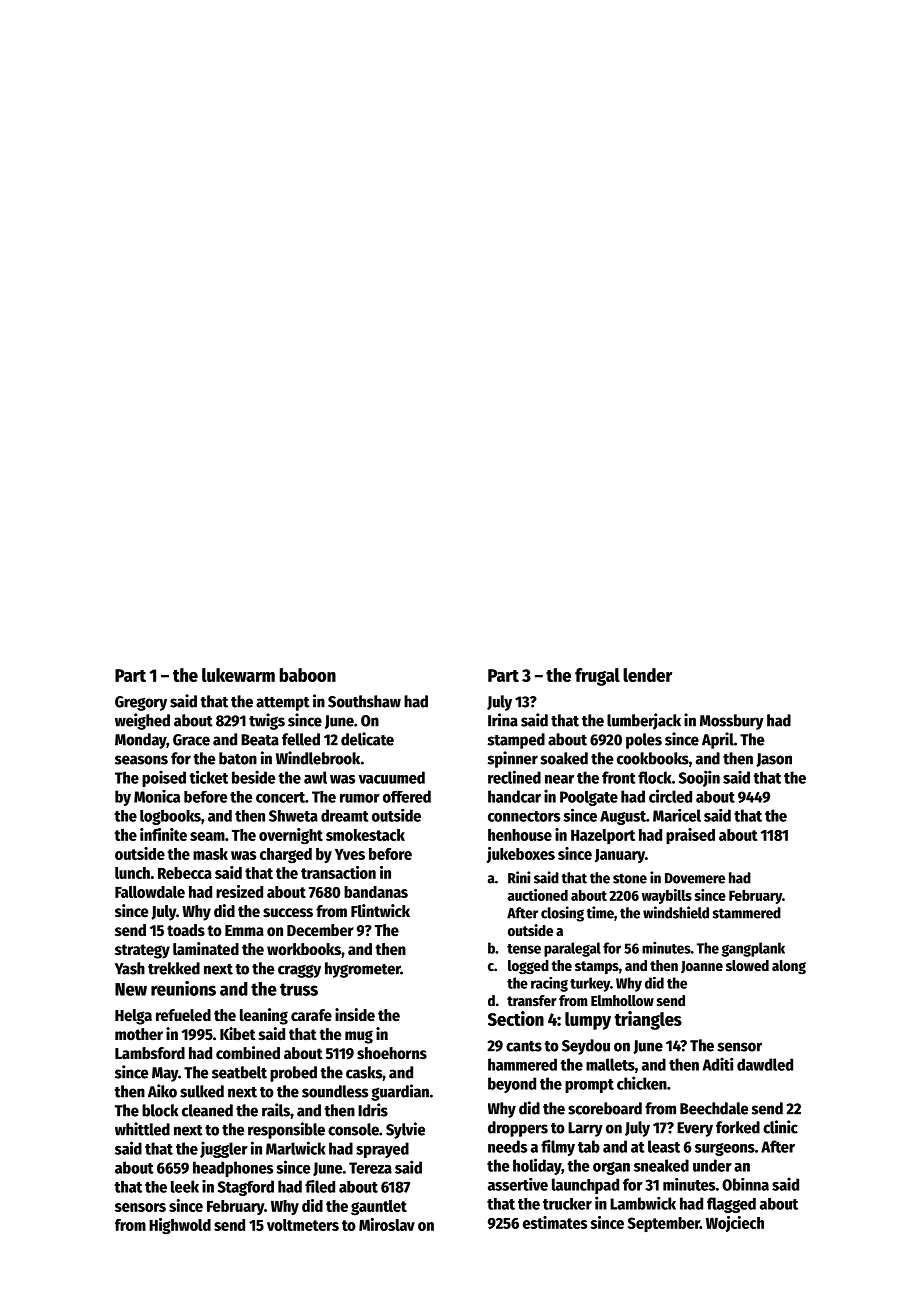 The width and height of the screenshot is (924, 1314). Describe the element at coordinates (647, 675) in the screenshot. I see `lender` at that location.
